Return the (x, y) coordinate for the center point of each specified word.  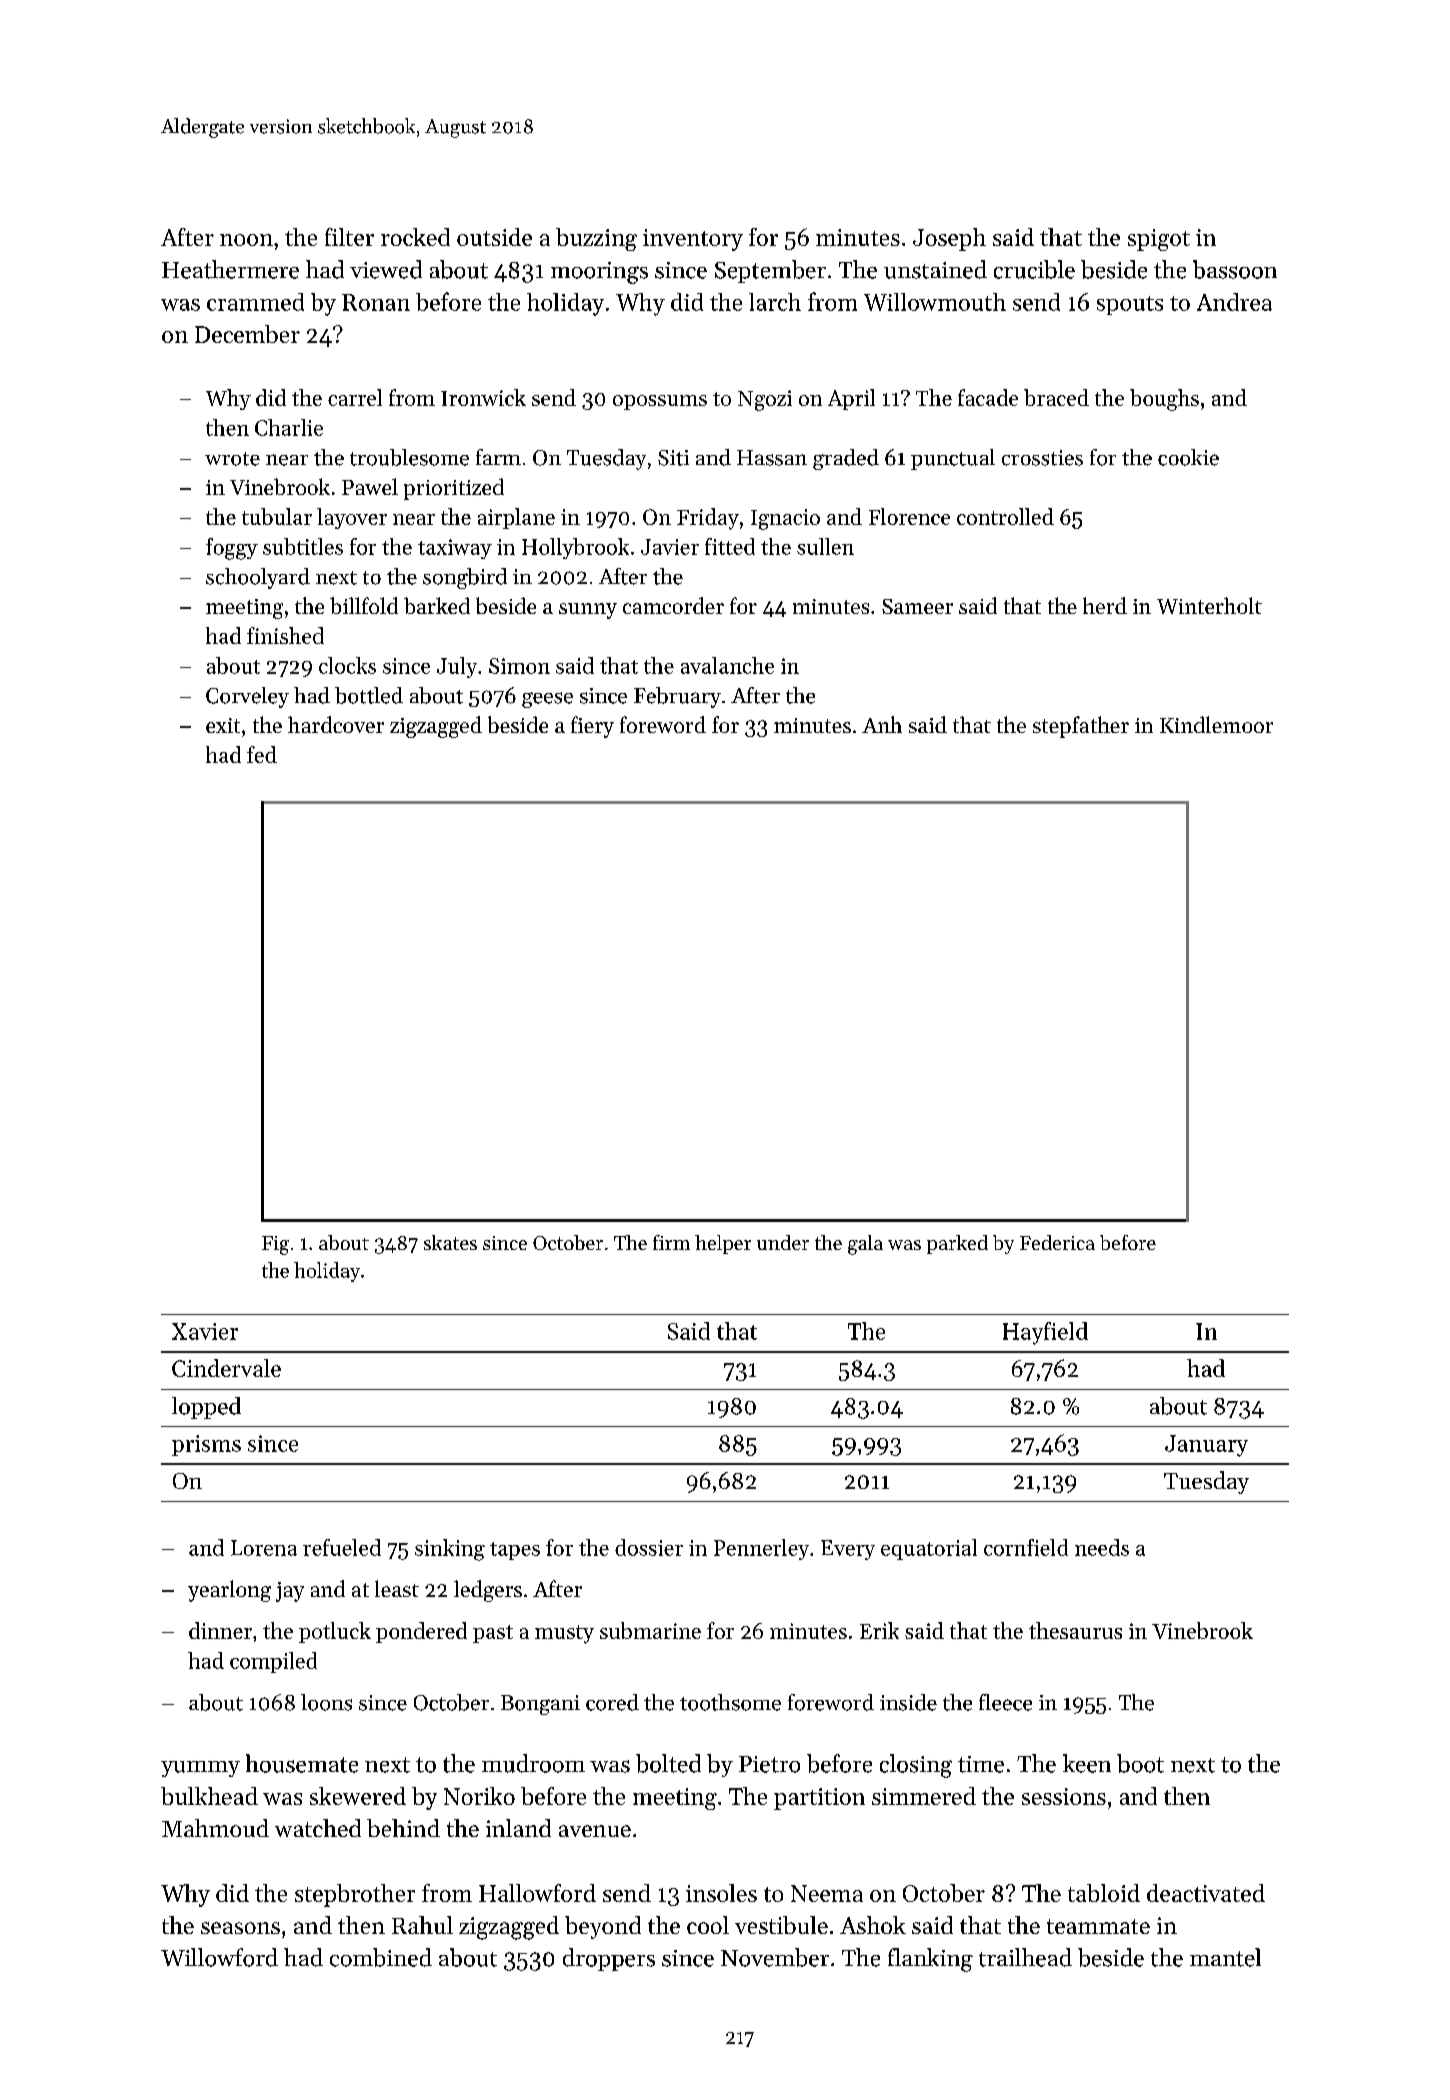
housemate (302, 1763)
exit (223, 725)
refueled (342, 1547)
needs (1102, 1547)
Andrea (1234, 302)
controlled (1005, 516)
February (677, 697)
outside (494, 237)
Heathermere (230, 269)
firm (671, 1242)
